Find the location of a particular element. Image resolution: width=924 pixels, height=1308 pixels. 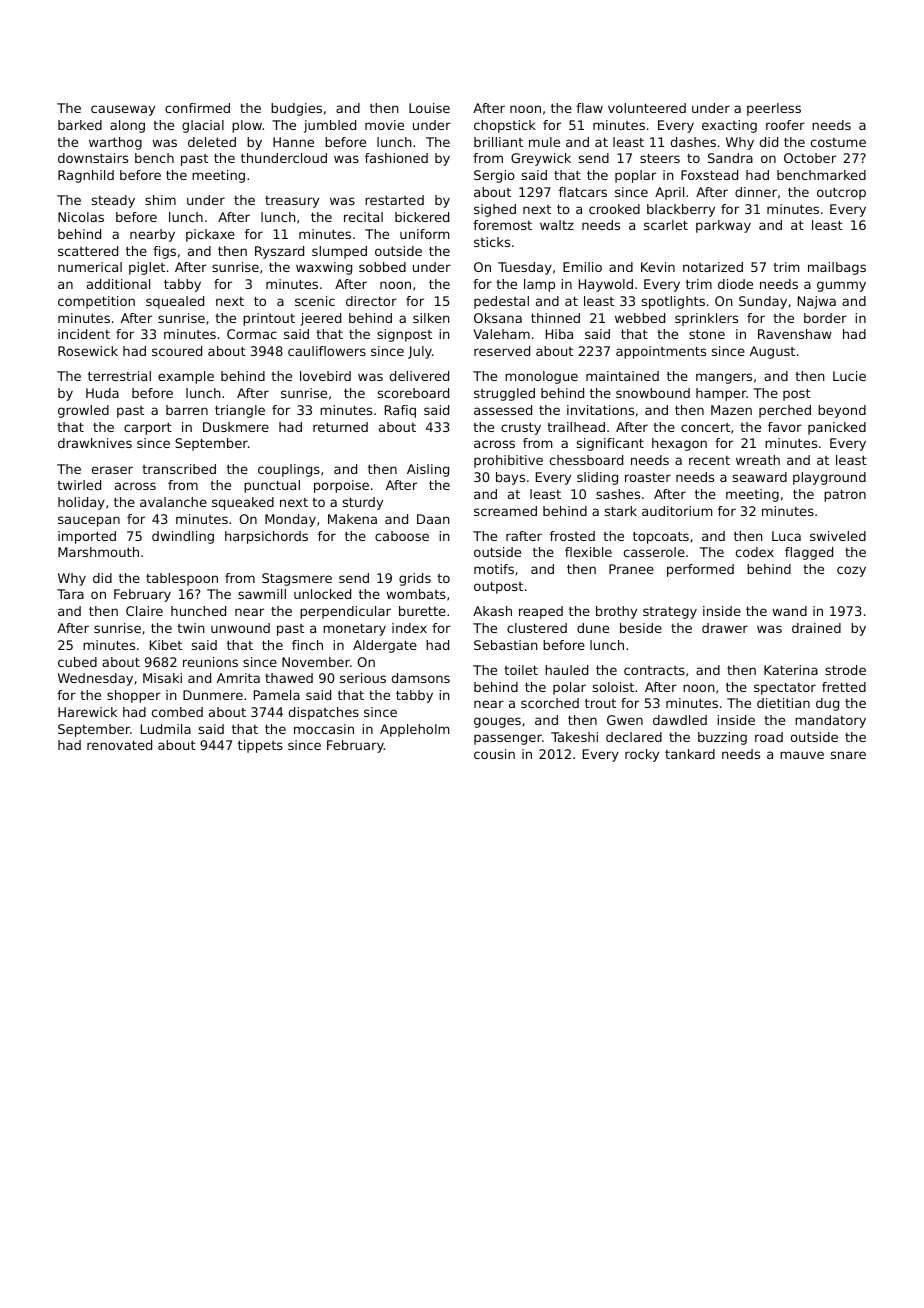

imported is located at coordinates (87, 537).
